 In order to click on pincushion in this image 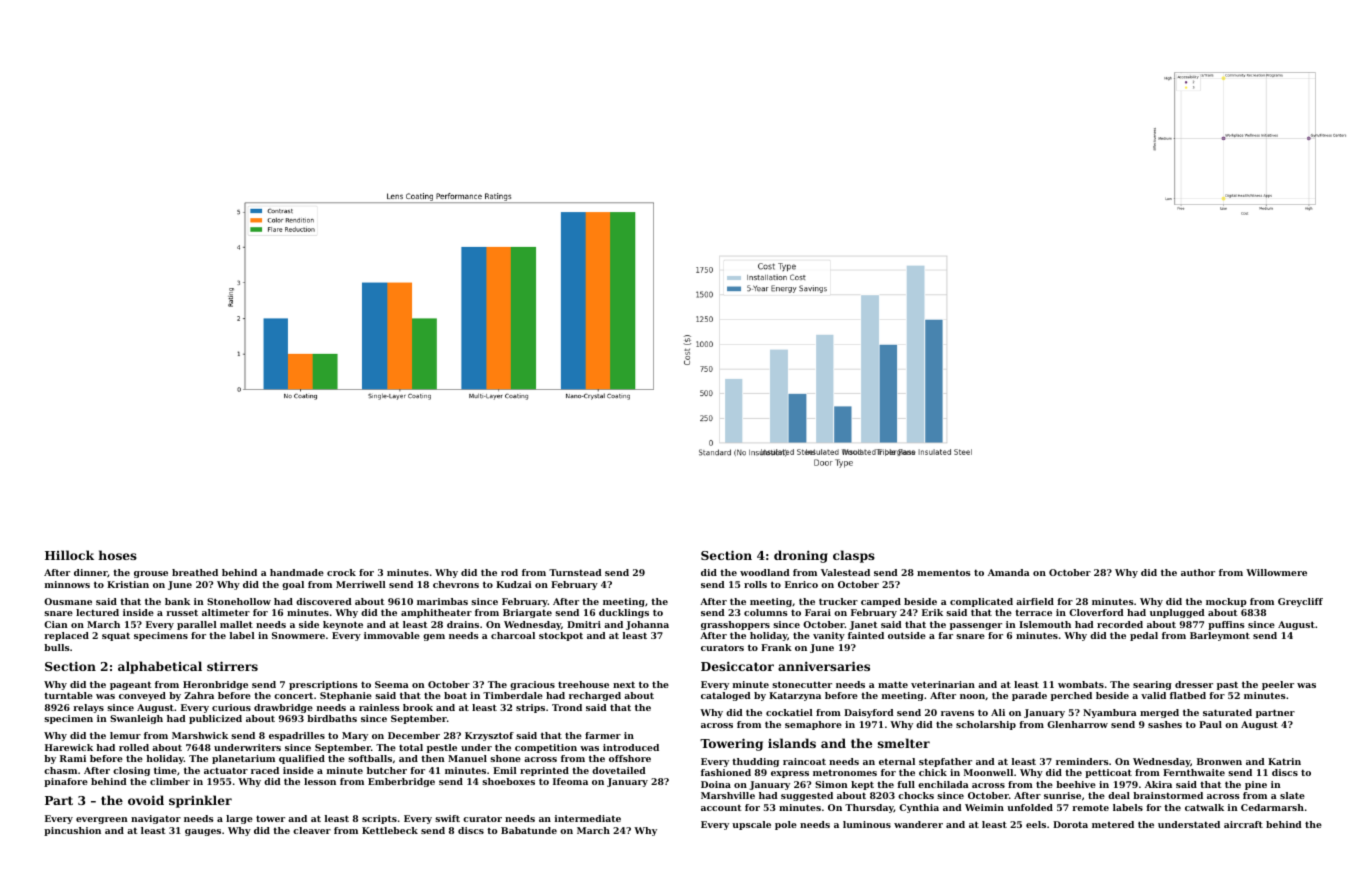, I will do `click(72, 831)`.
